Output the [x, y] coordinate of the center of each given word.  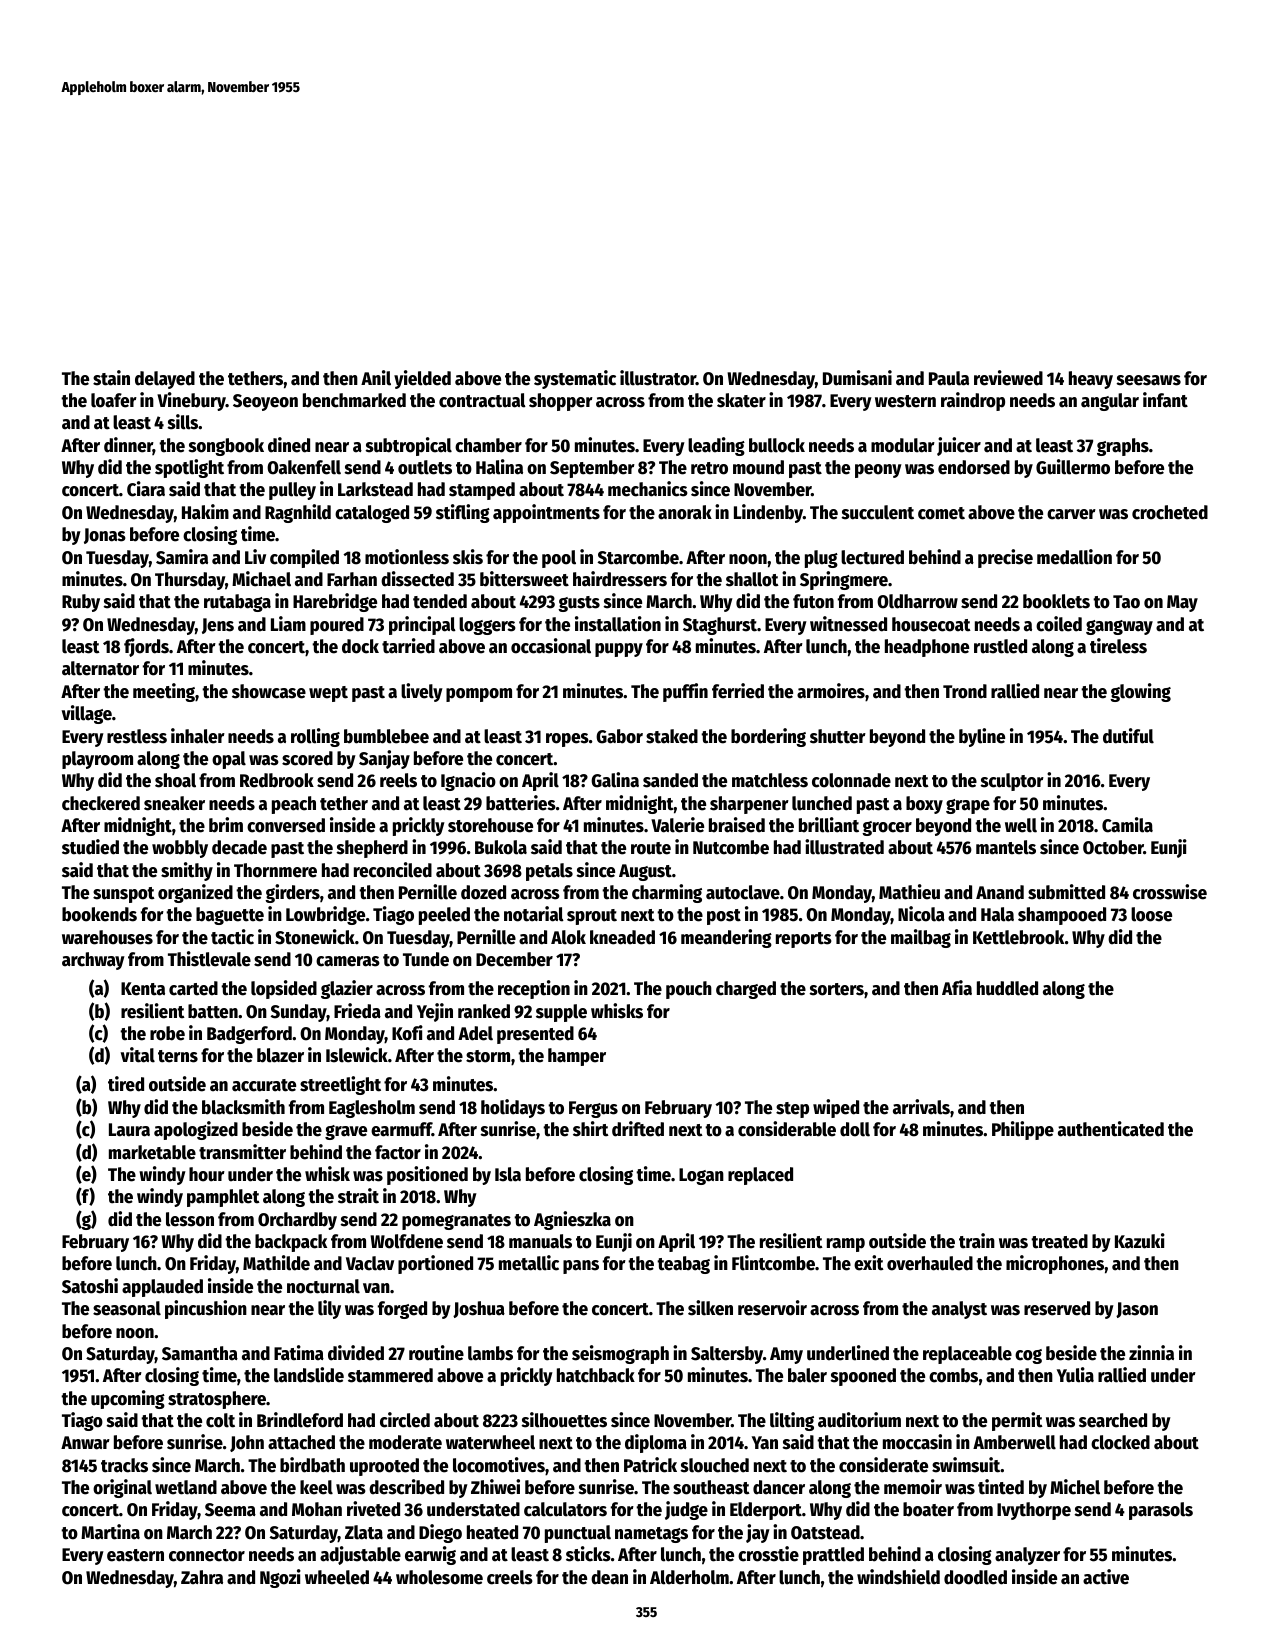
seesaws [1148, 380]
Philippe [1023, 1130]
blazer [280, 1055]
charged [746, 990]
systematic [575, 379]
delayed [165, 380]
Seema [230, 1510]
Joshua [479, 1309]
